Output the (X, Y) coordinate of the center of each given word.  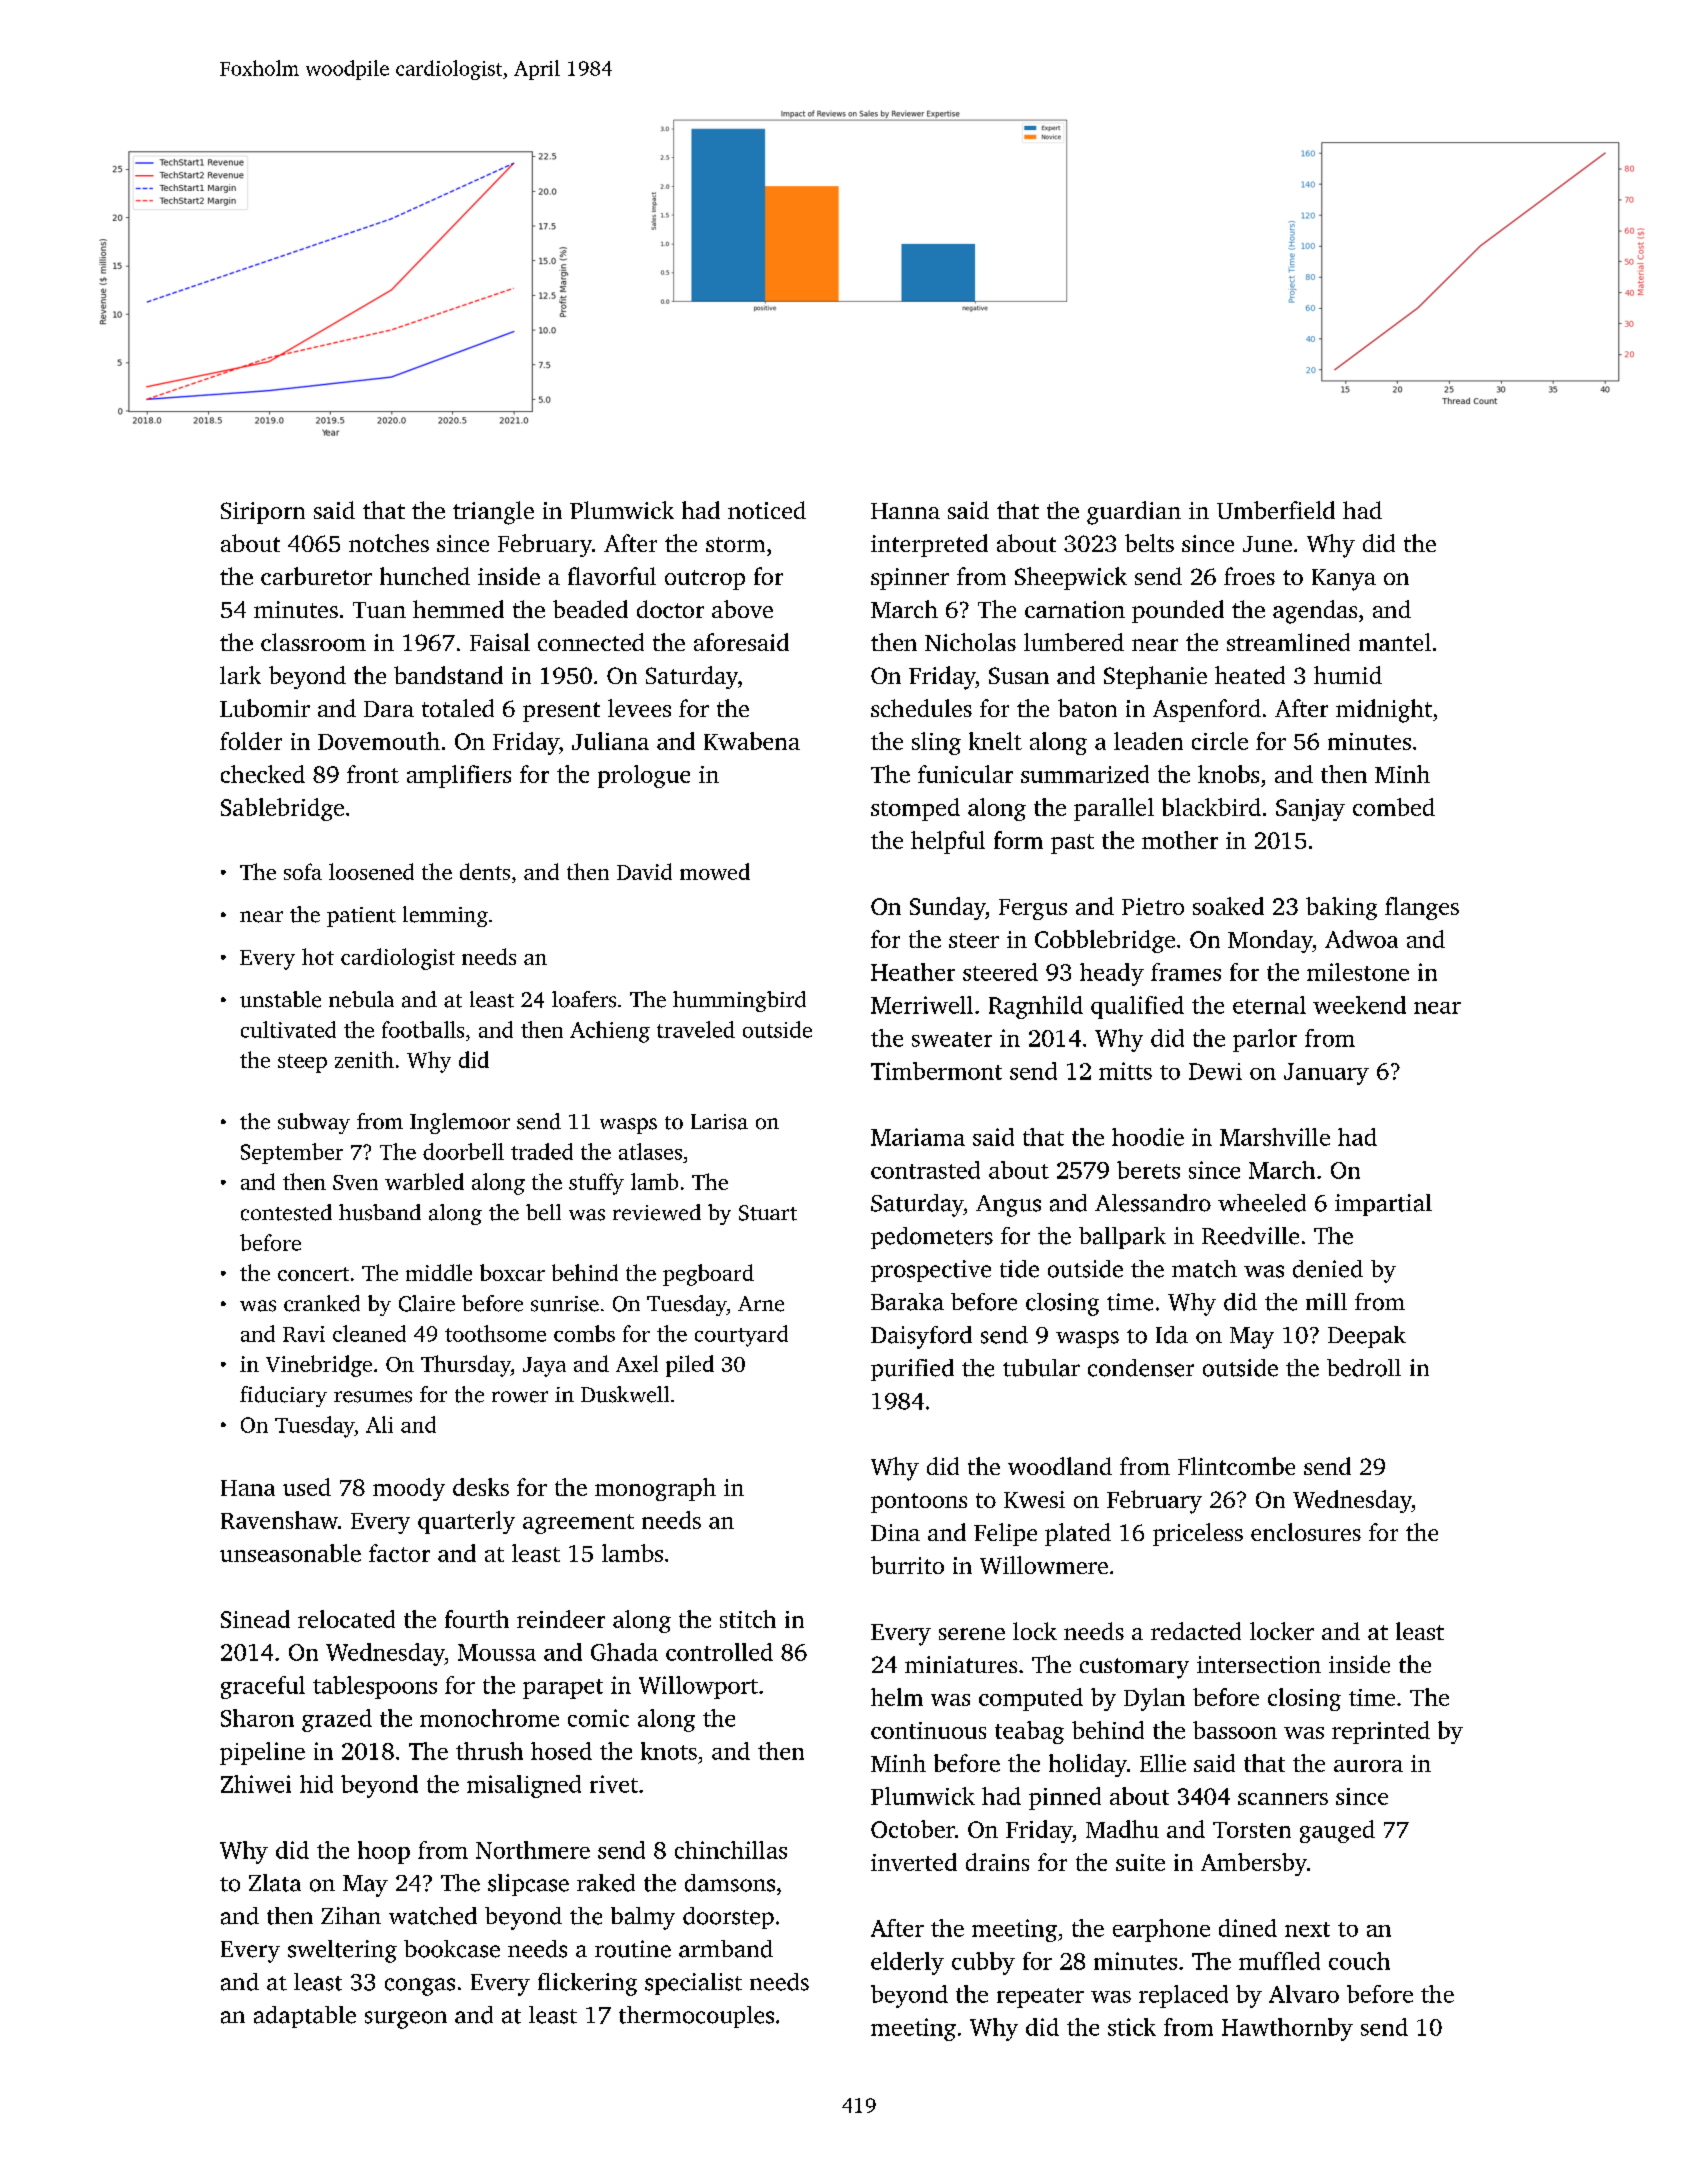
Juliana (610, 741)
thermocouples (696, 2017)
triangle (493, 513)
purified (912, 1370)
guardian (1134, 513)
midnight (1384, 711)
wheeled (1262, 1203)
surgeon (406, 2020)
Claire (427, 1303)
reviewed (657, 1212)
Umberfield (1276, 510)
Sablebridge (282, 809)
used (307, 1487)
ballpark (1122, 1238)
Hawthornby (1287, 2029)
